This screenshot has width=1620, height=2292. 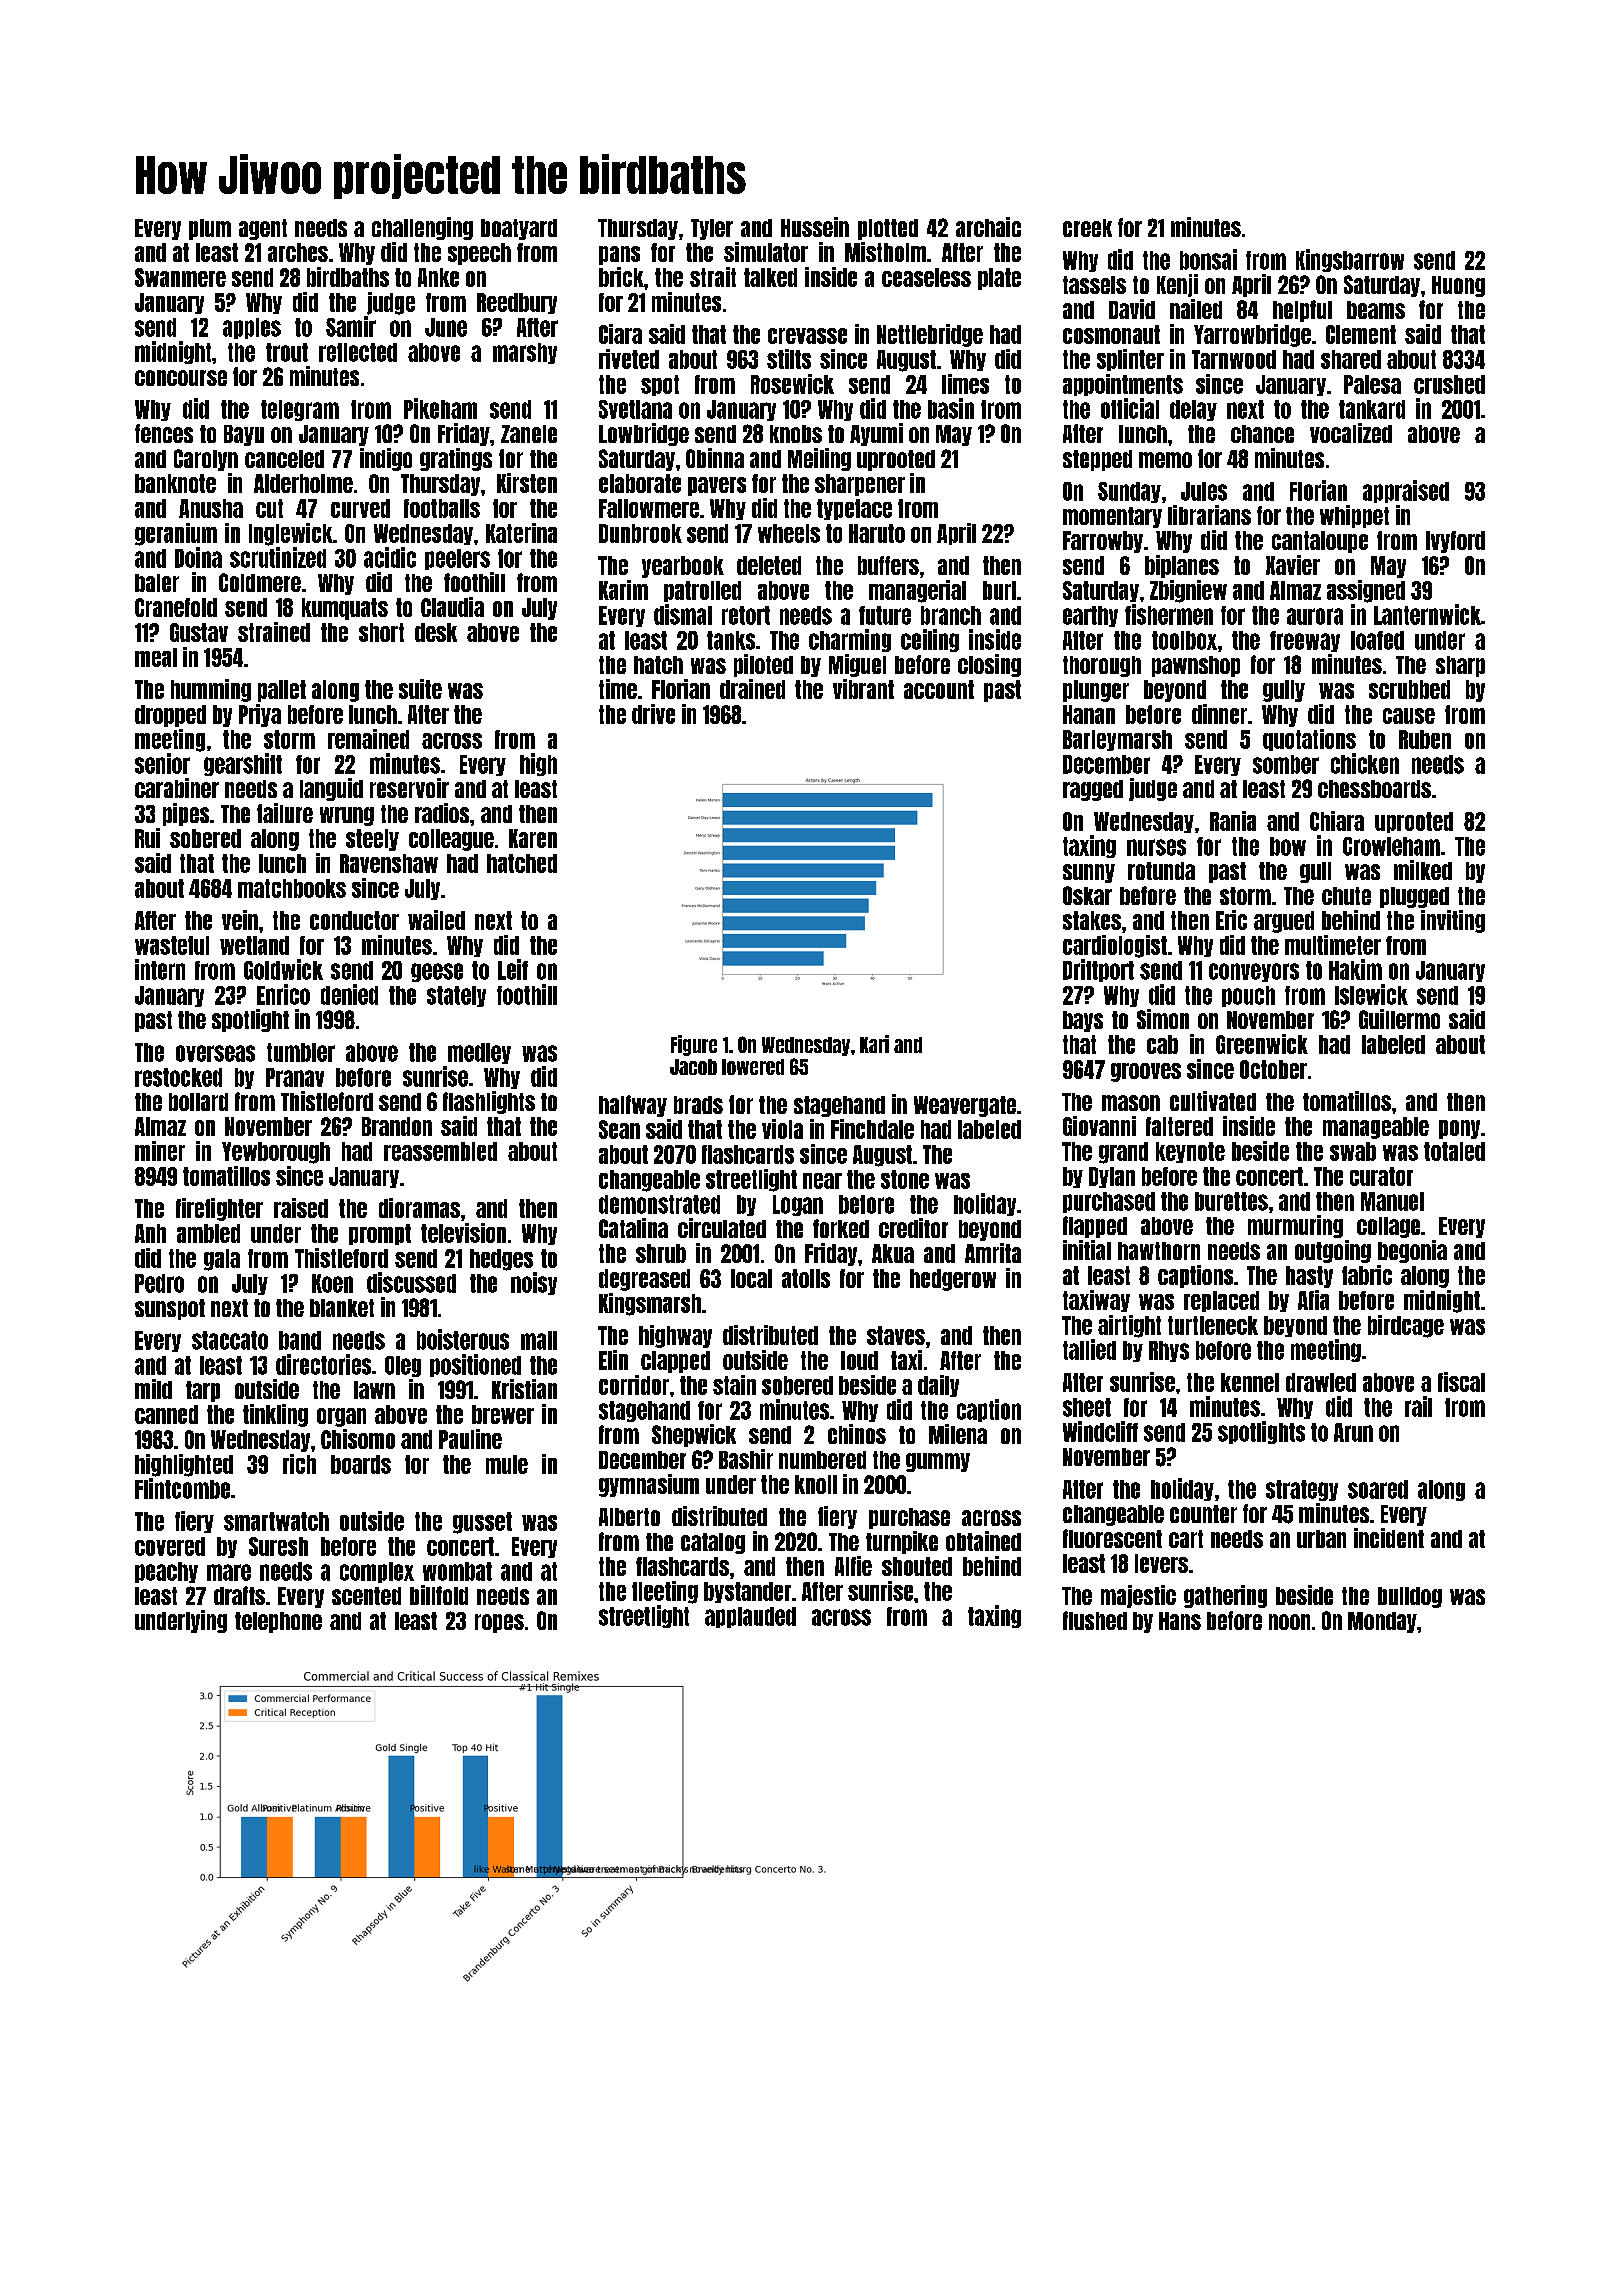 I want to click on Ciara, so click(x=620, y=334).
